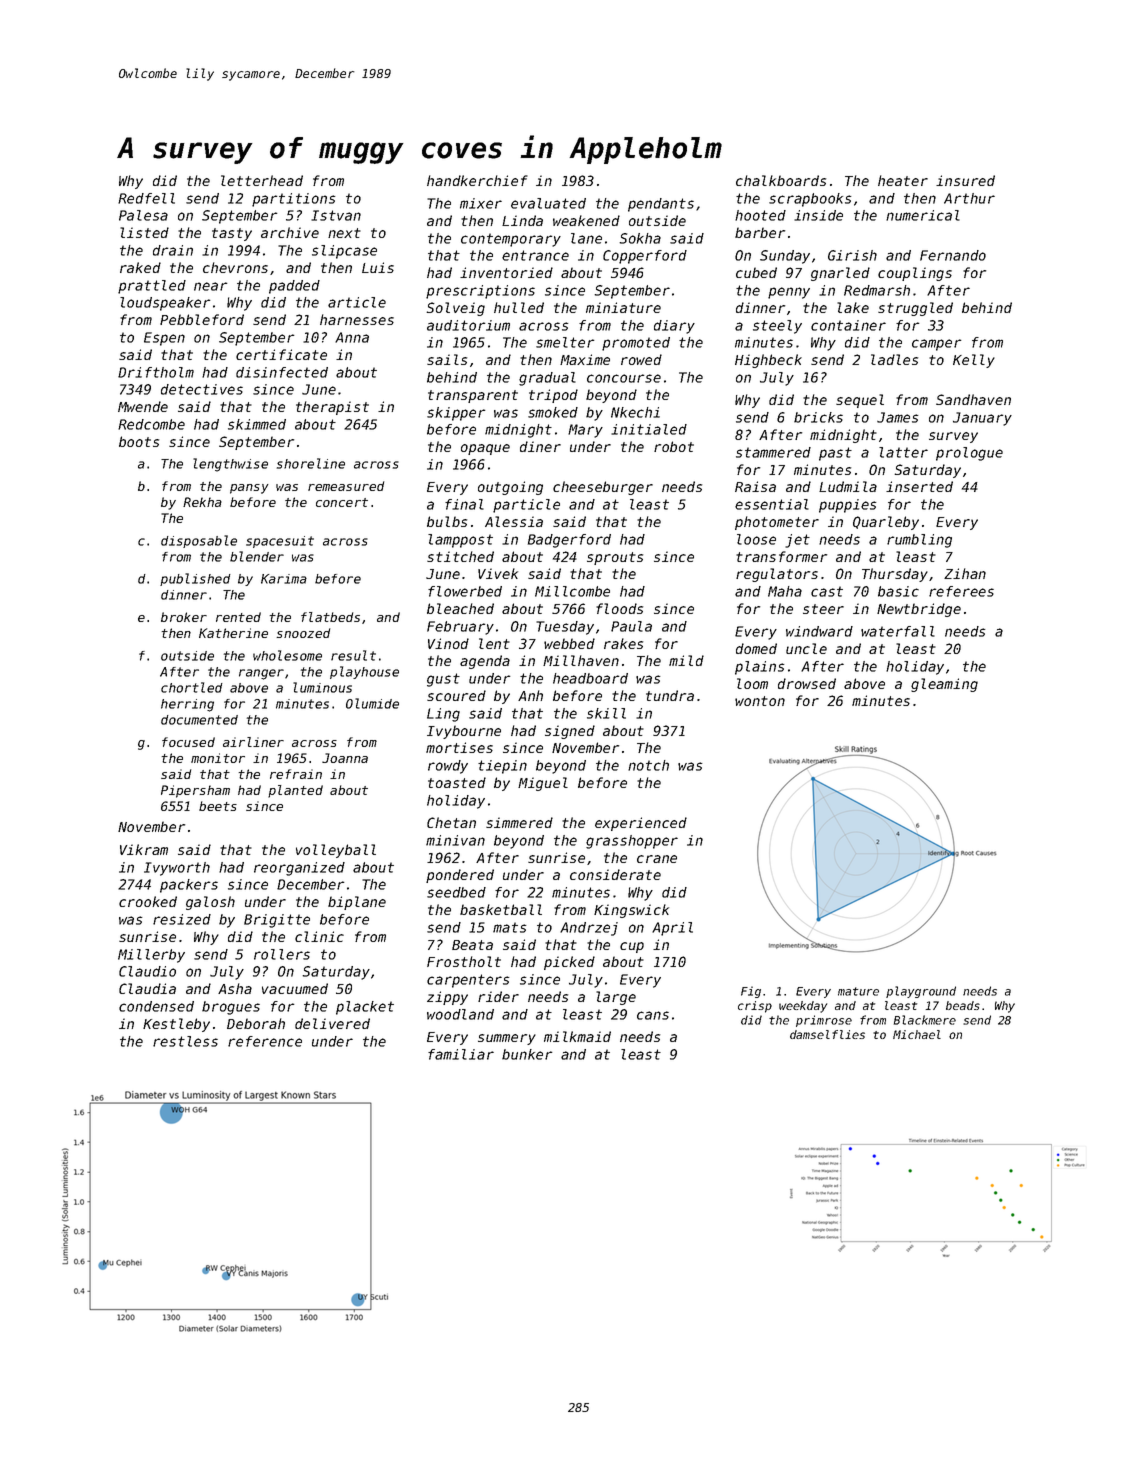 Image resolution: width=1136 pixels, height=1470 pixels. Describe the element at coordinates (164, 339) in the screenshot. I see `Espen` at that location.
